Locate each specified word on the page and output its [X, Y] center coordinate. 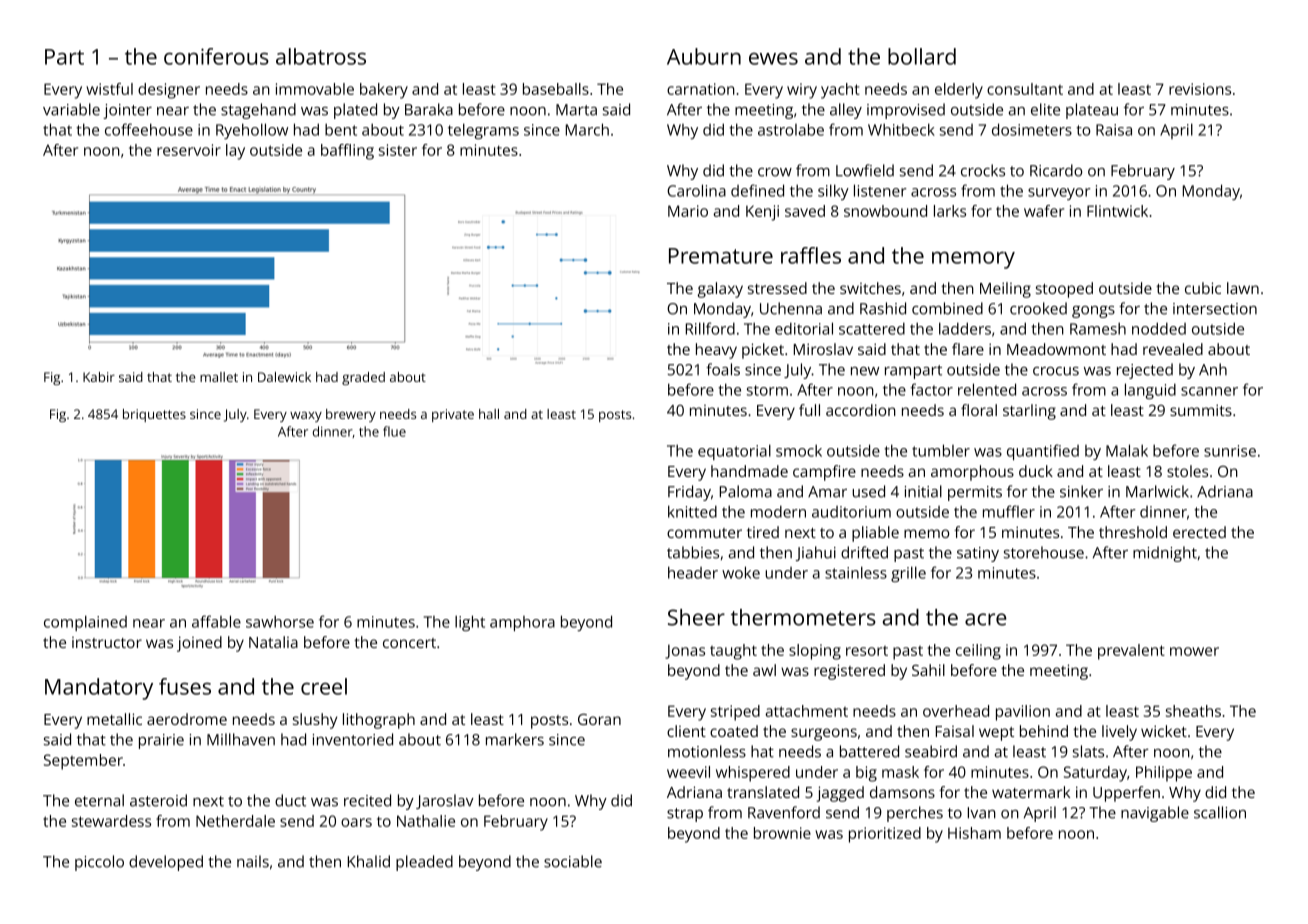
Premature [721, 256]
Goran [599, 719]
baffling [347, 152]
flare [968, 349]
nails [253, 861]
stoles [1187, 471]
